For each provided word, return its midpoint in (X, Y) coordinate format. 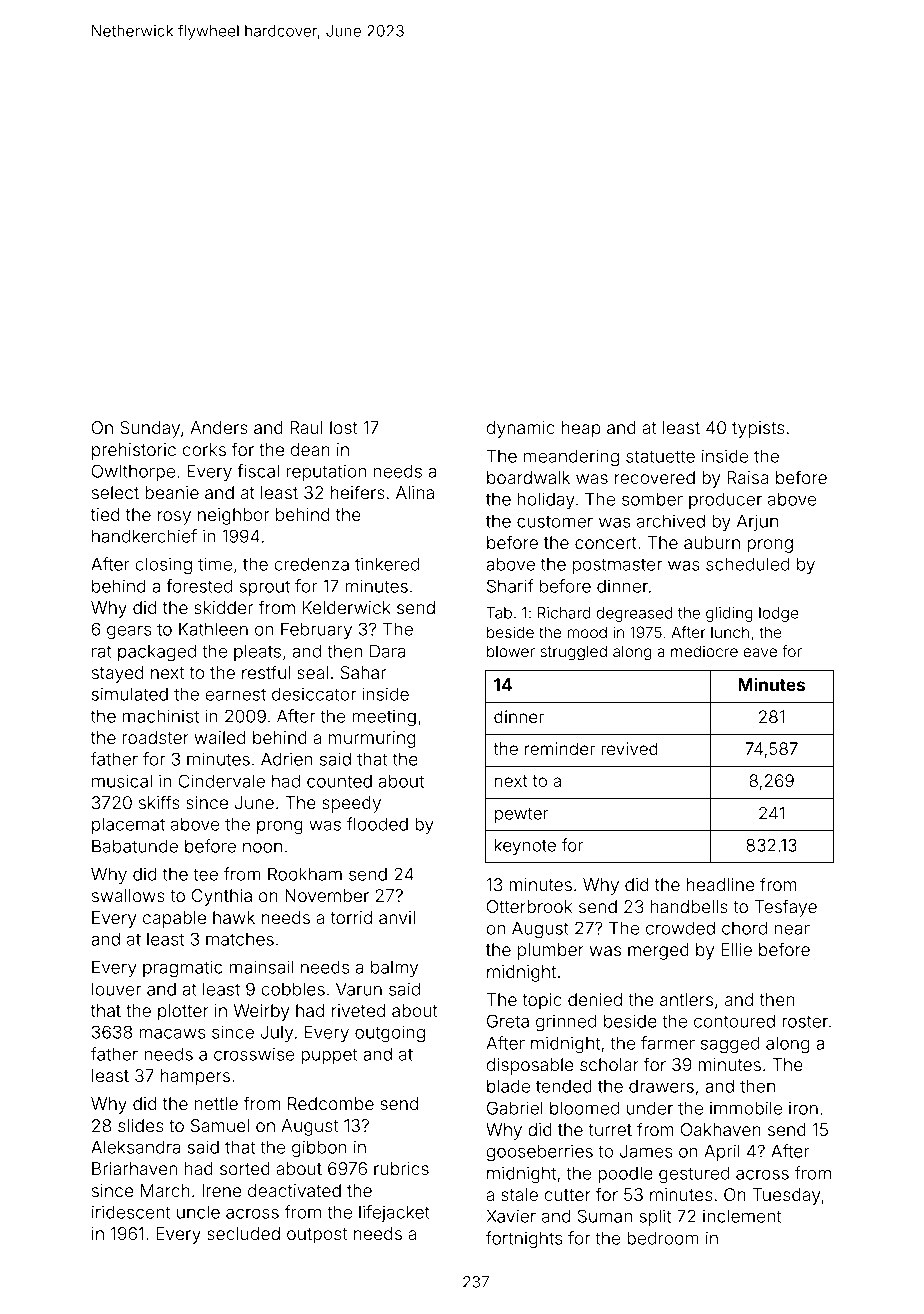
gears (129, 633)
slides (141, 1125)
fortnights (524, 1240)
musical (122, 781)
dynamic (521, 429)
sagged (730, 1045)
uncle (198, 1212)
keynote (525, 847)
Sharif (510, 586)
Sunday (150, 429)
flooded (377, 824)
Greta (508, 1021)
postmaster (617, 566)
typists (758, 429)
